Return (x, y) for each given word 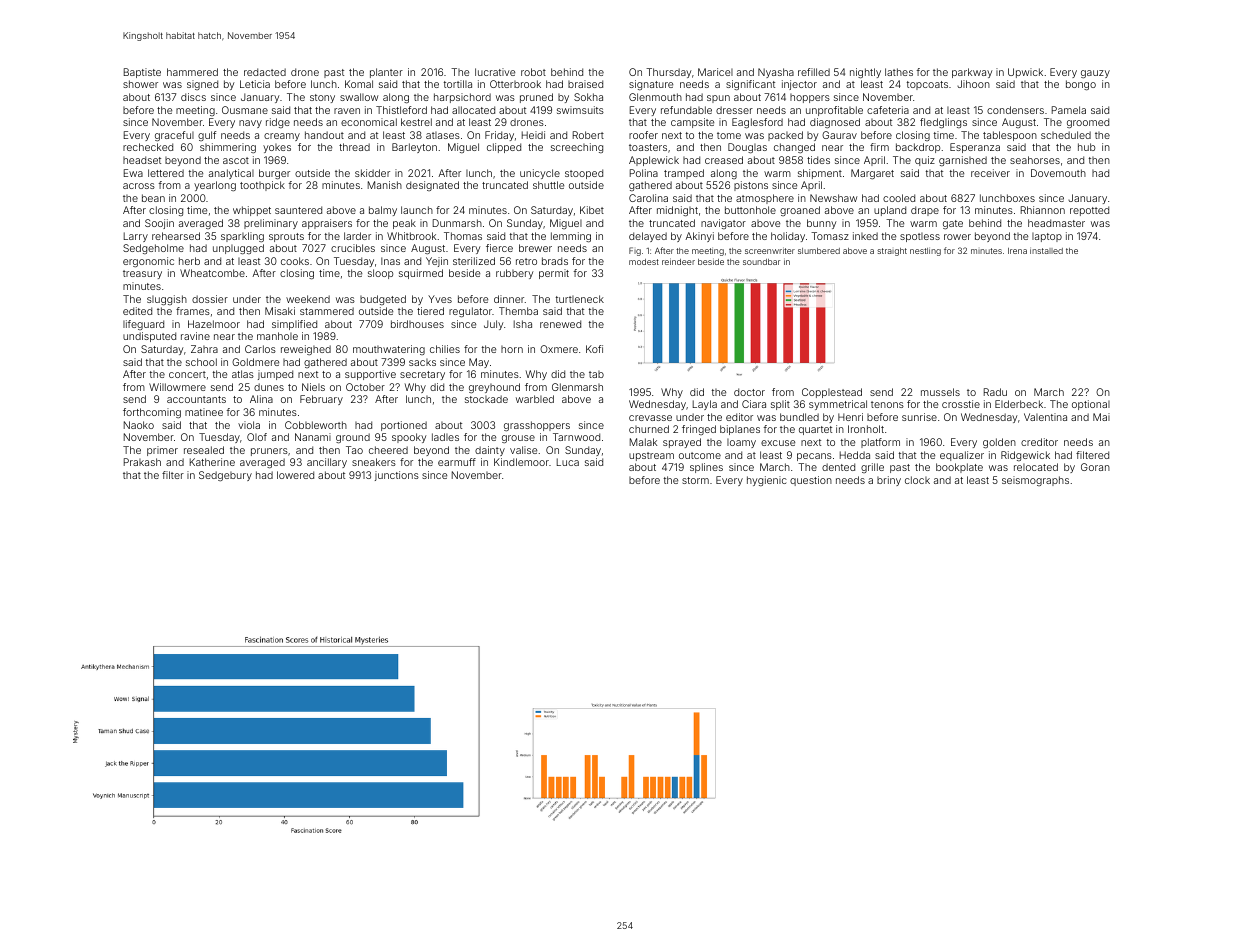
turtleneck (580, 299)
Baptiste (142, 73)
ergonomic (148, 262)
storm (695, 480)
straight (892, 252)
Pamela (1069, 110)
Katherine (212, 462)
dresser (734, 110)
